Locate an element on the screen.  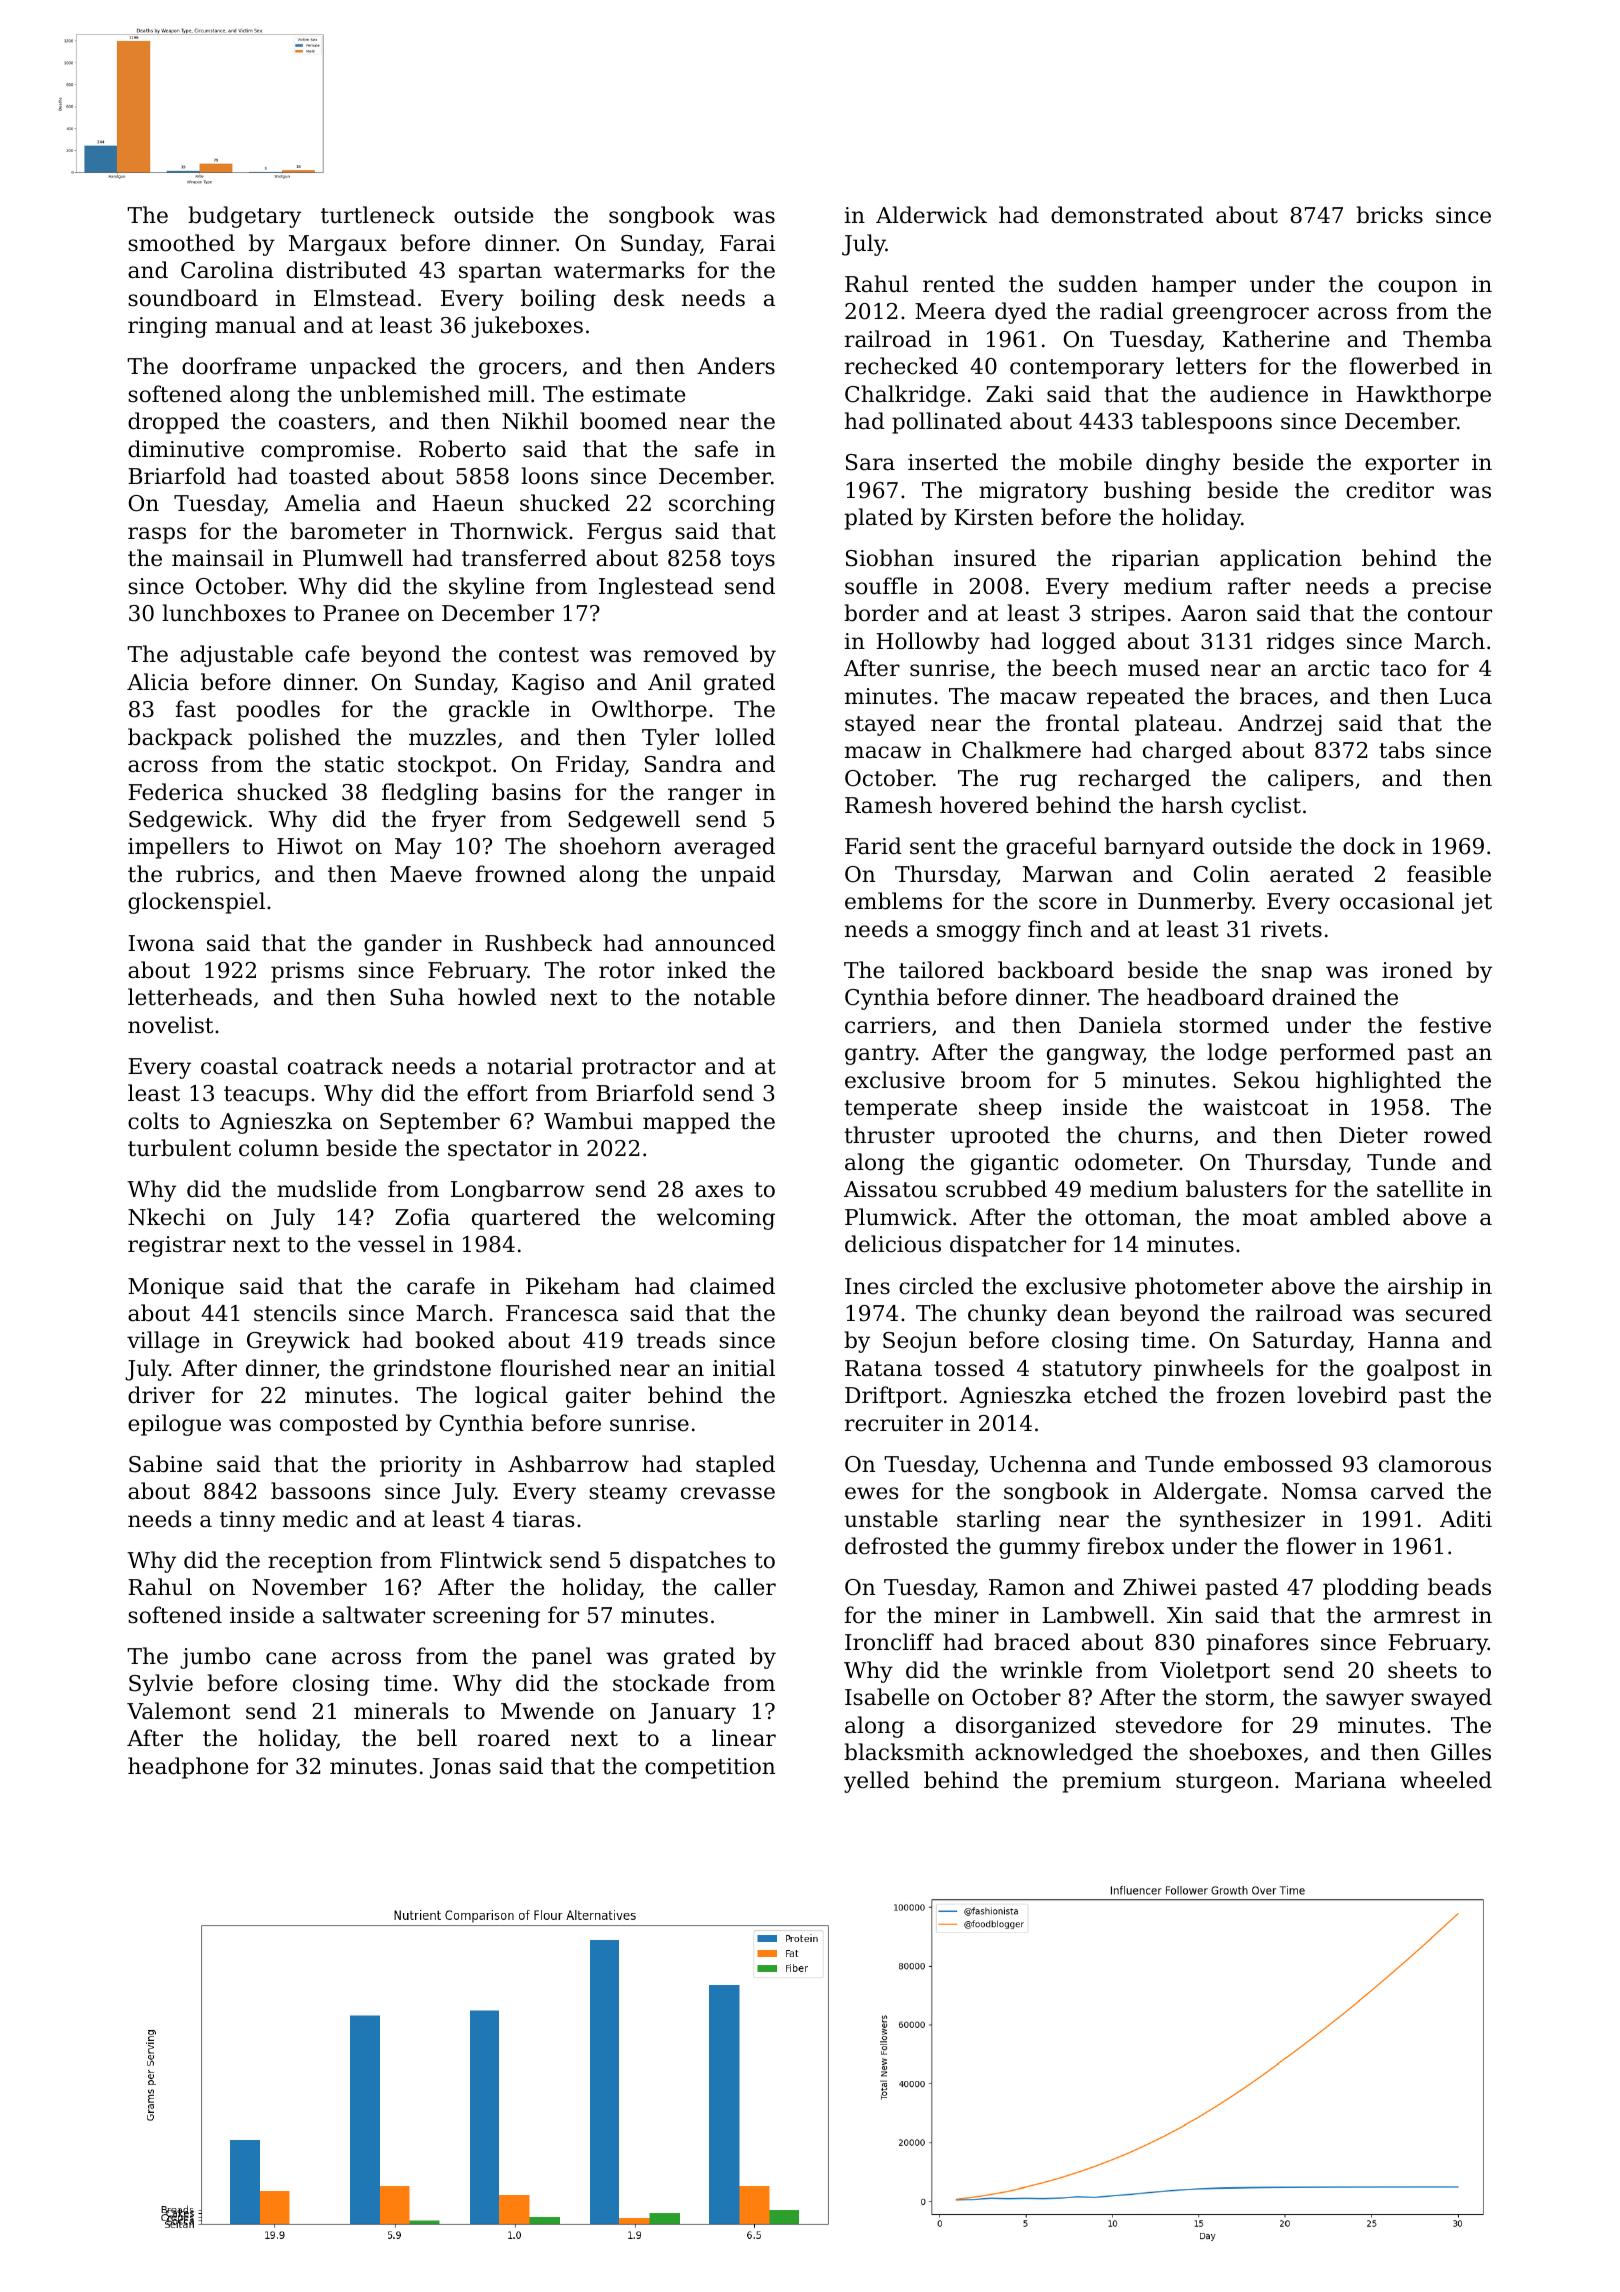
Chalkmere is located at coordinates (1021, 750).
